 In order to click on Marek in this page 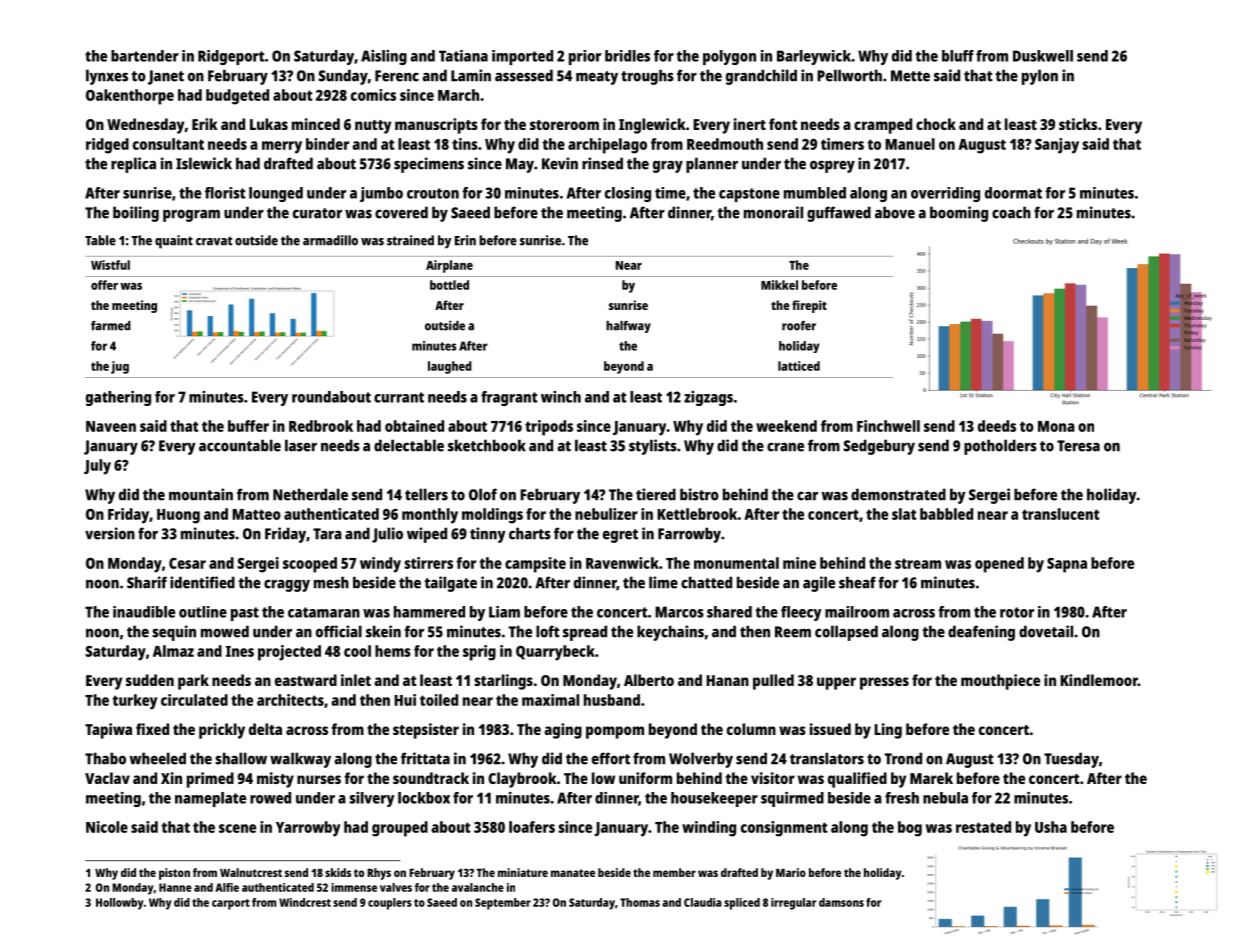, I will do `click(931, 778)`.
